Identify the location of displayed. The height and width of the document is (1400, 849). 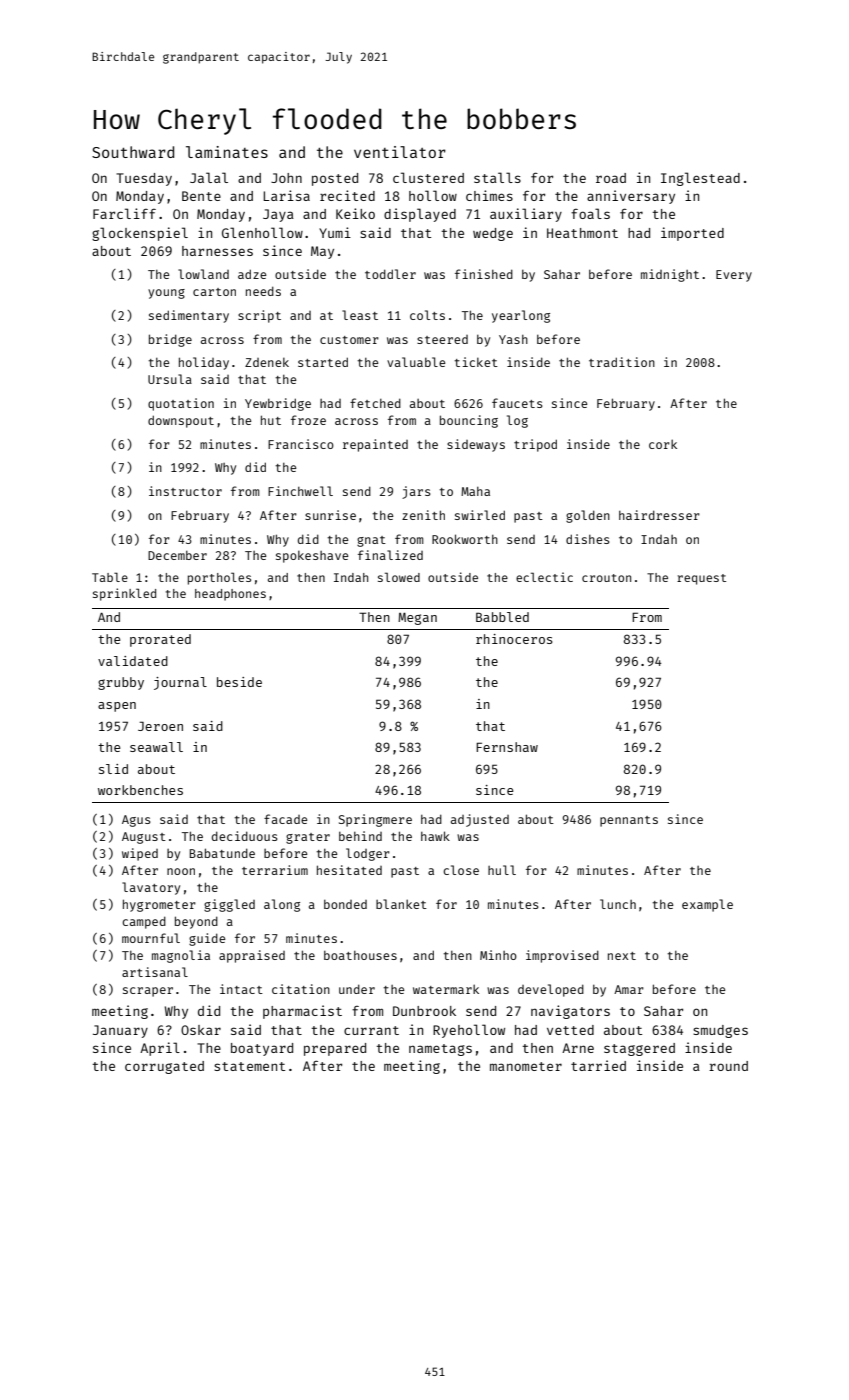
(420, 215).
